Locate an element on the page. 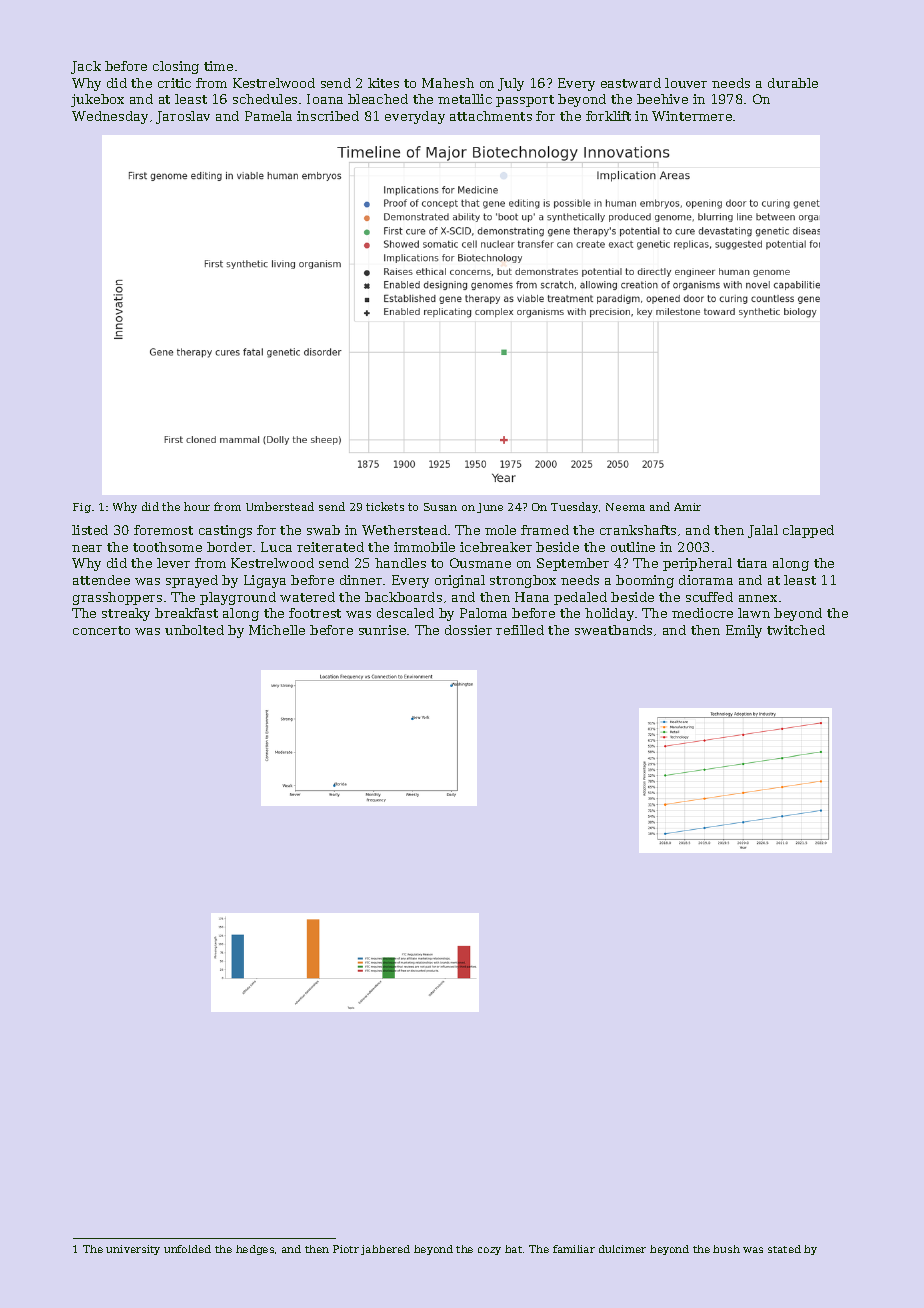 The height and width of the image is (1308, 924). Wetherstead is located at coordinates (404, 530).
